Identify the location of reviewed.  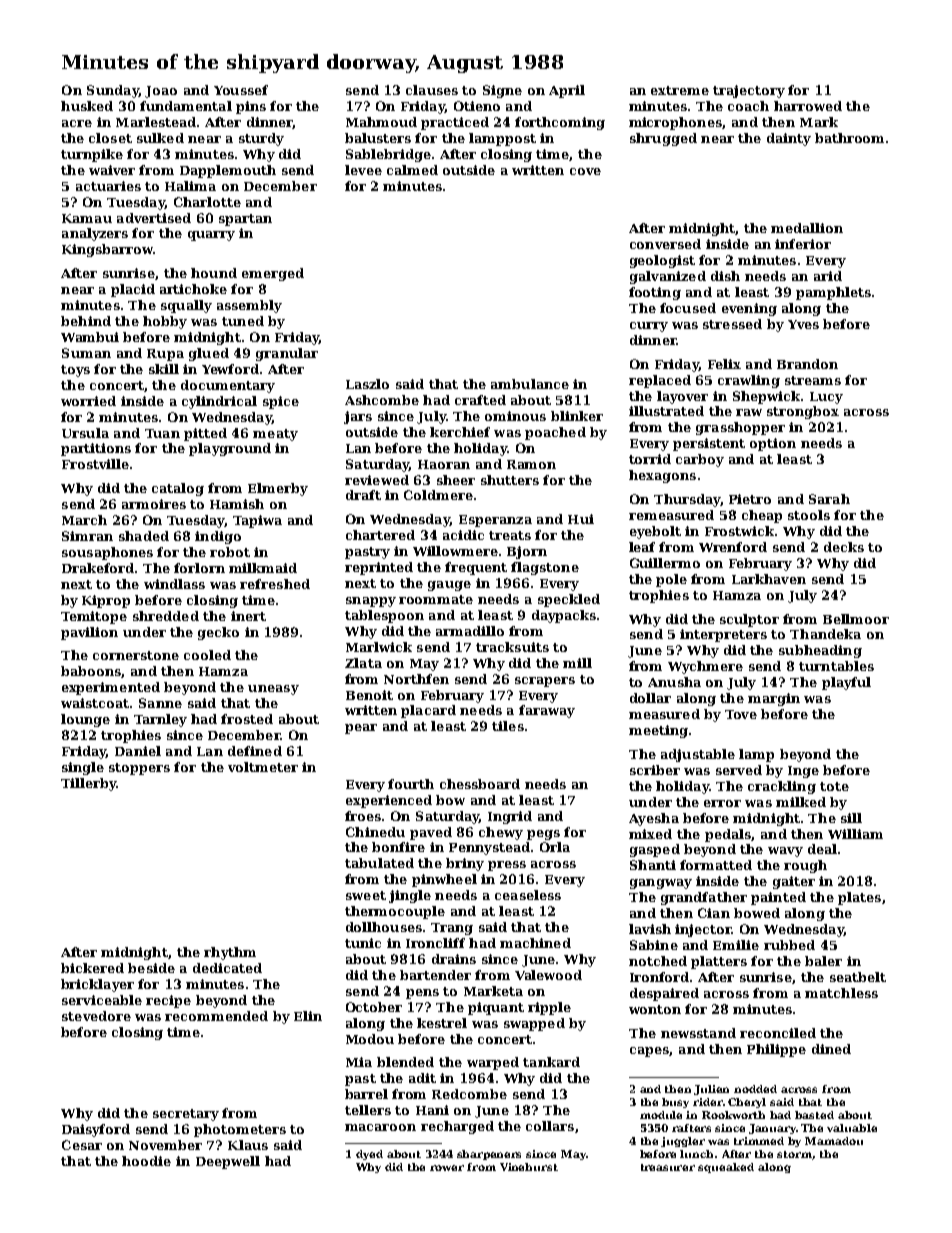
(377, 480).
